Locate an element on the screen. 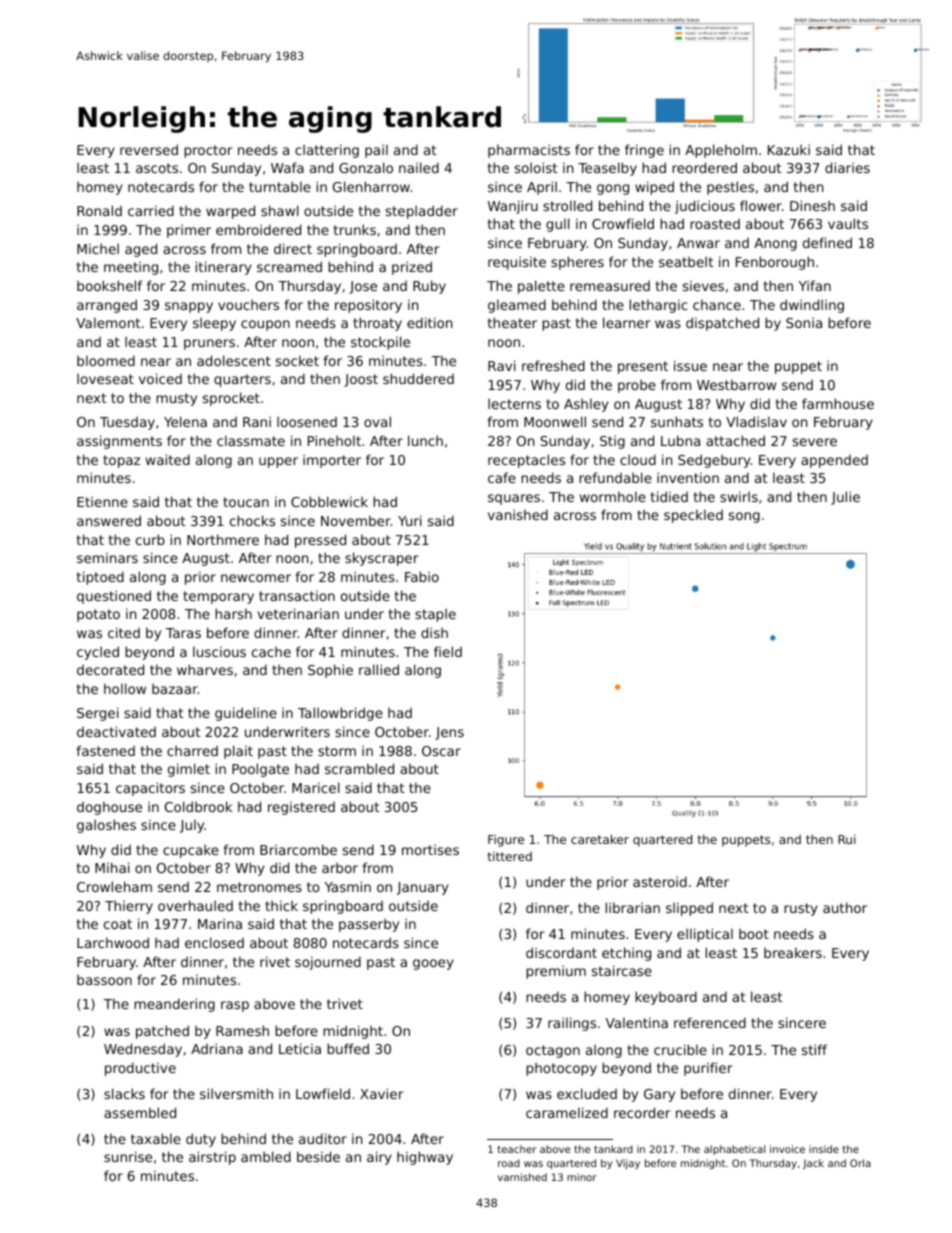 The width and height of the screenshot is (952, 1233). beside is located at coordinates (318, 1156).
